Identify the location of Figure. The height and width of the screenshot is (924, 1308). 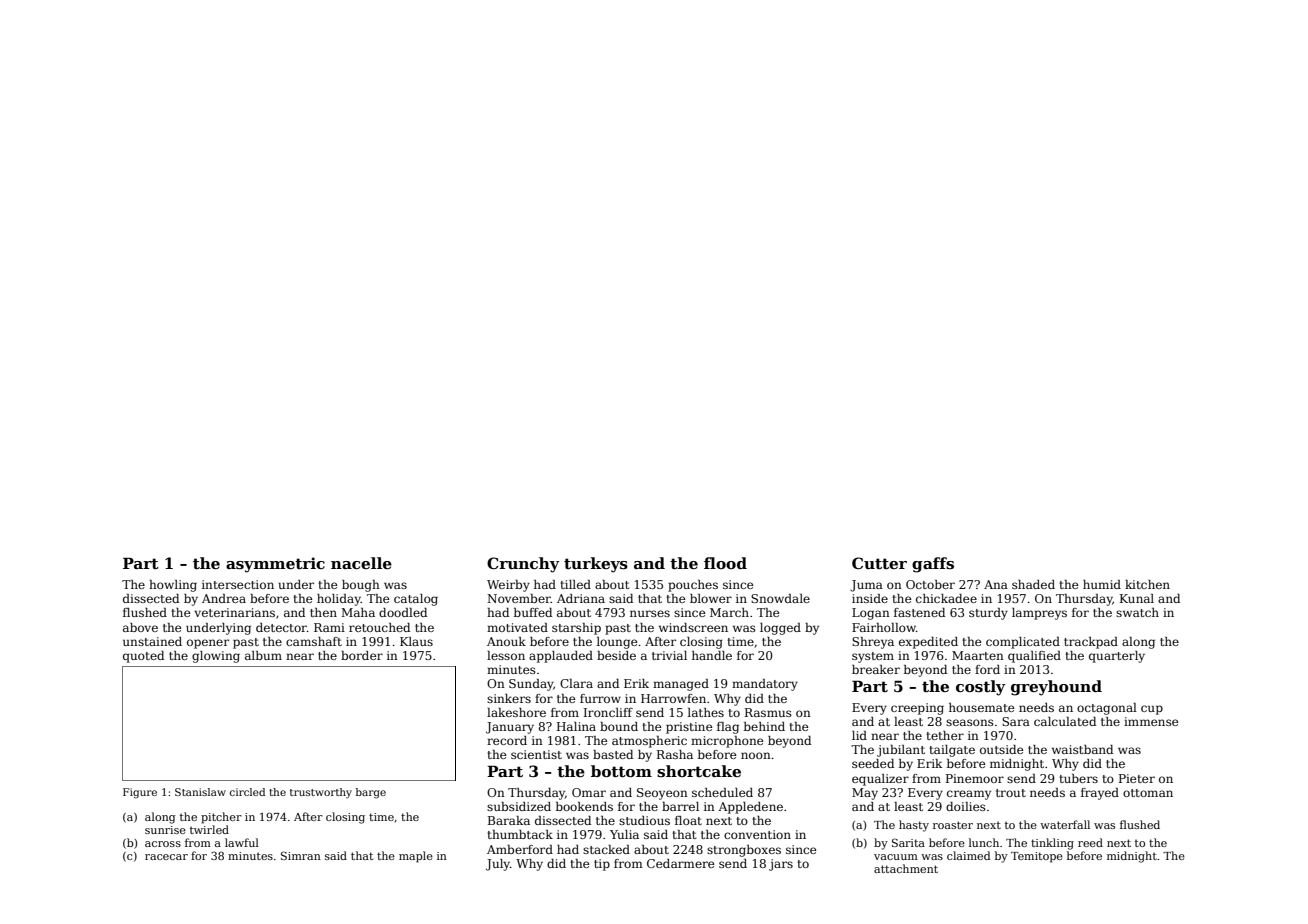
(140, 793).
